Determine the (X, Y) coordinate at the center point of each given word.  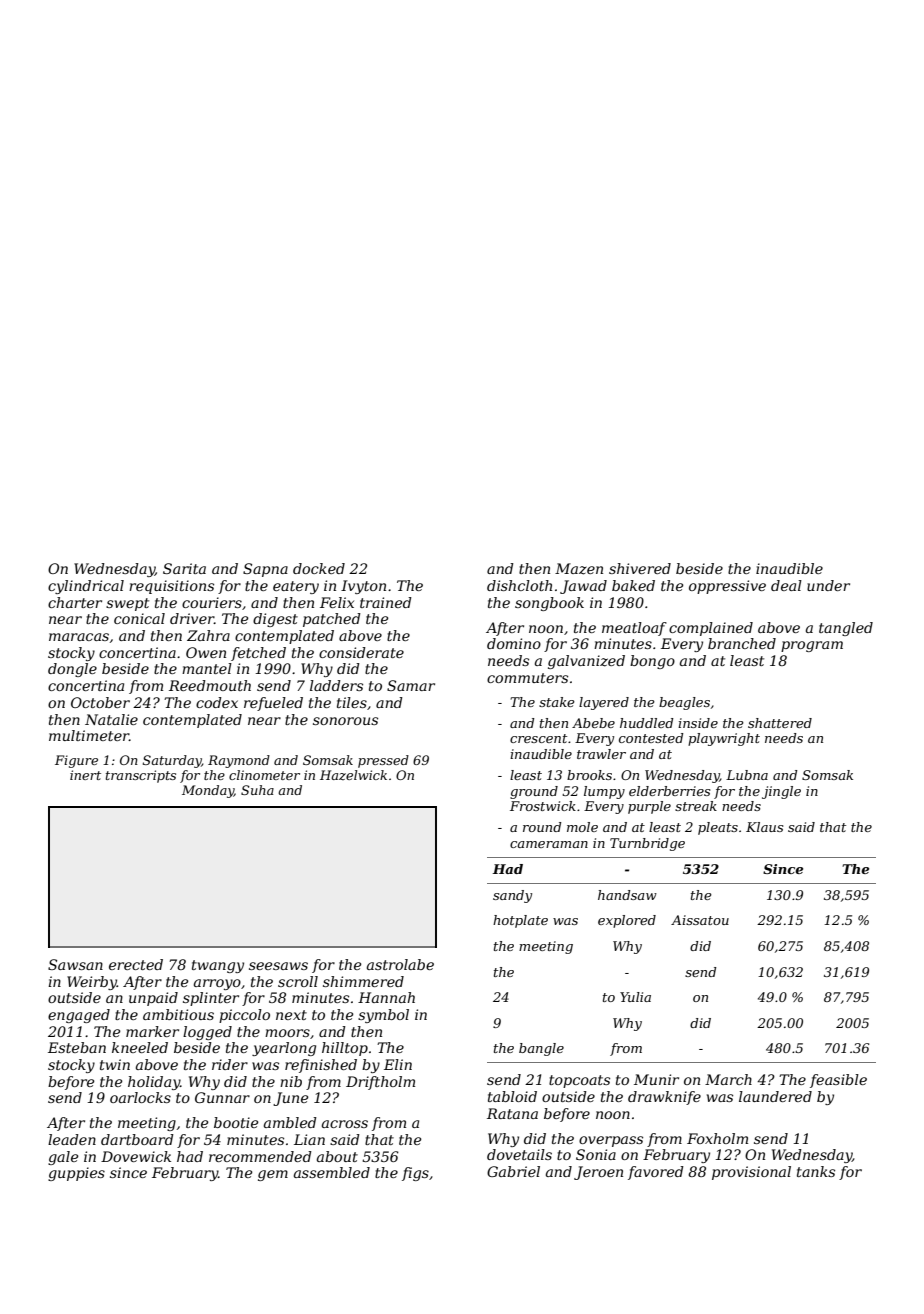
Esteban (77, 1047)
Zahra (208, 635)
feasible (838, 1081)
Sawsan (75, 964)
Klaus (764, 827)
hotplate (520, 921)
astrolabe (400, 964)
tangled (846, 629)
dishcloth (519, 585)
